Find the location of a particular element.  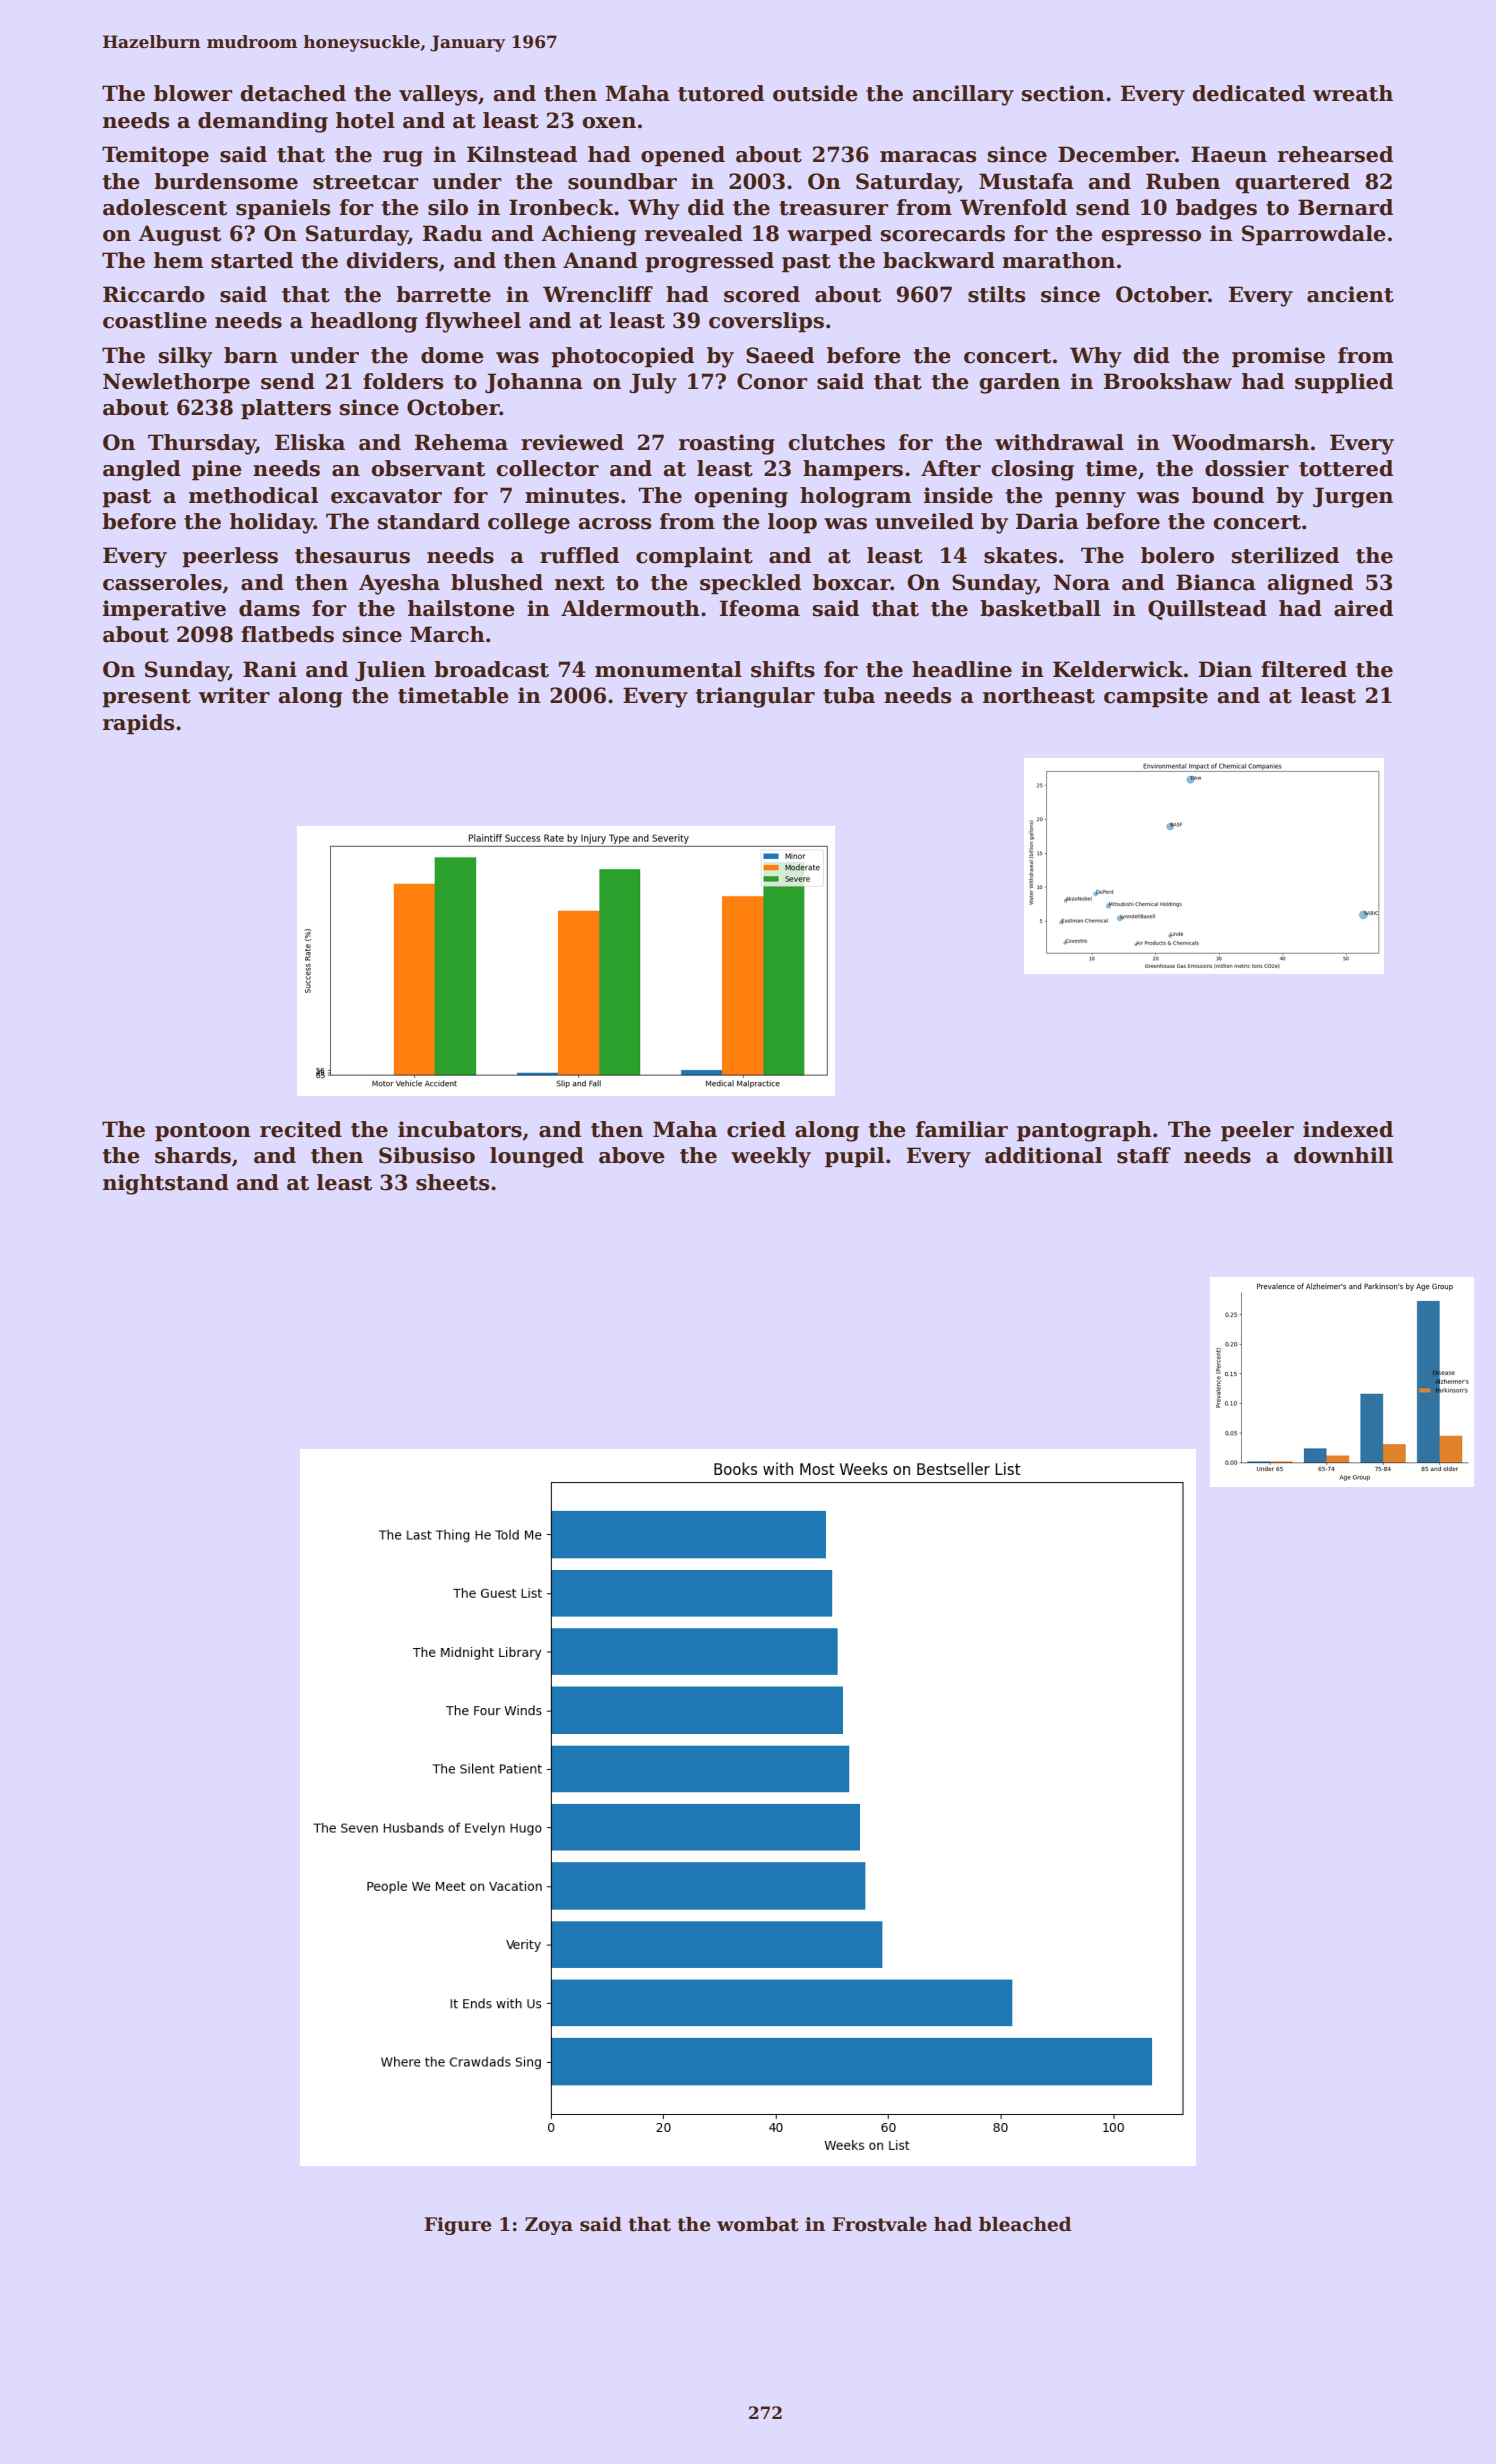

sheets is located at coordinates (453, 1182).
